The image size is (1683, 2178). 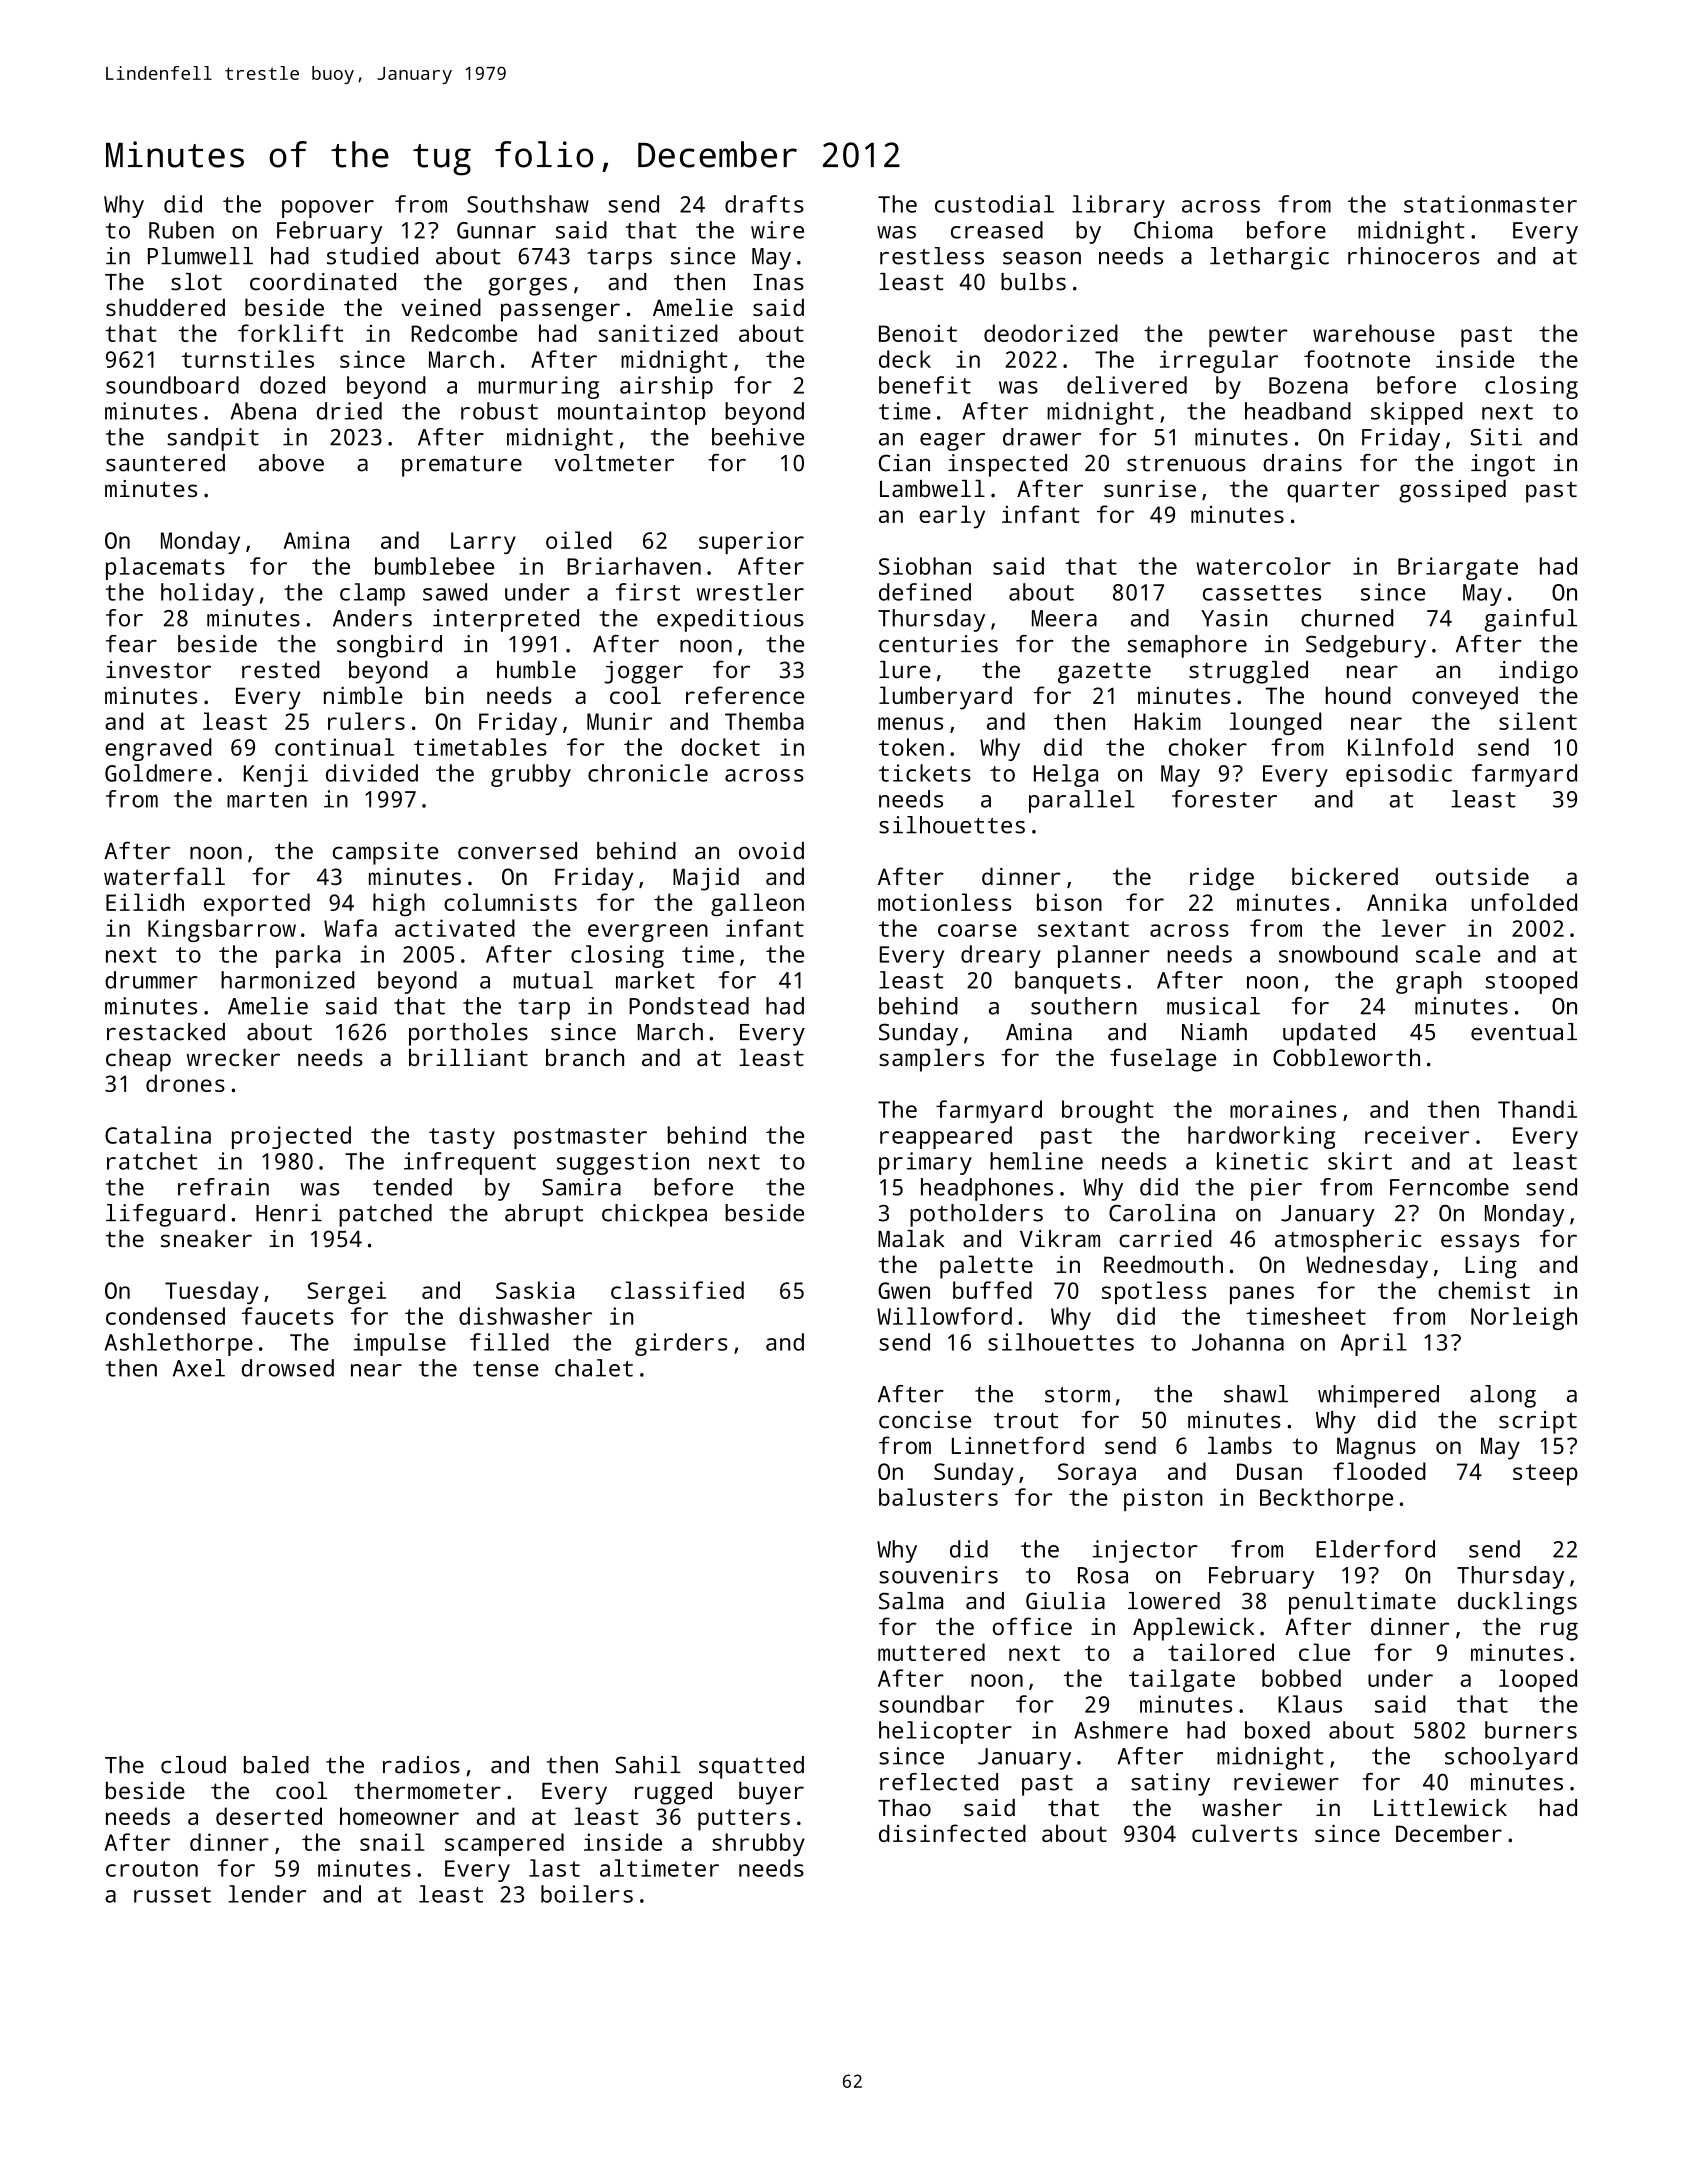 I want to click on Ruben, so click(x=181, y=230).
